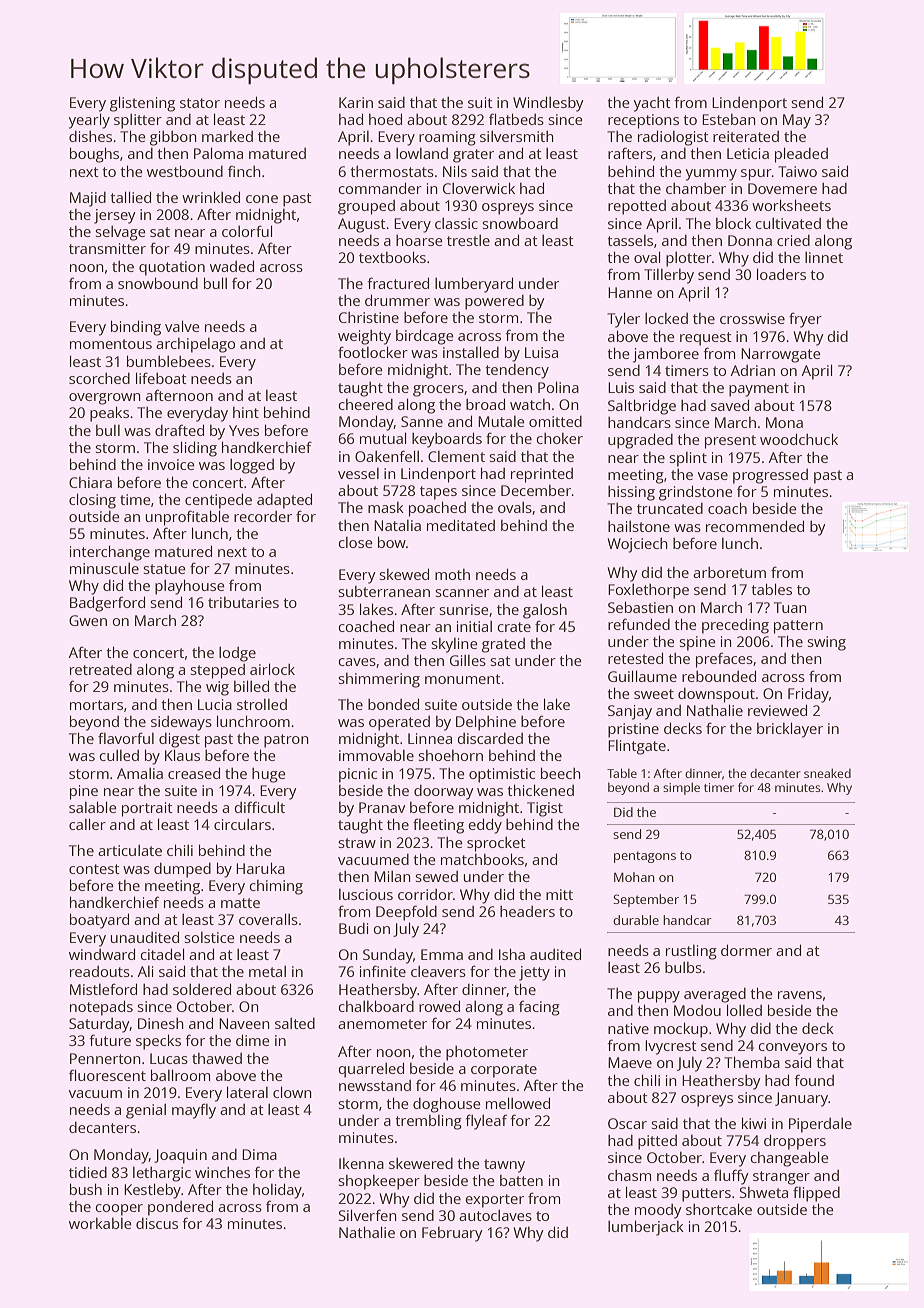  What do you see at coordinates (746, 950) in the screenshot?
I see `dormer` at bounding box center [746, 950].
